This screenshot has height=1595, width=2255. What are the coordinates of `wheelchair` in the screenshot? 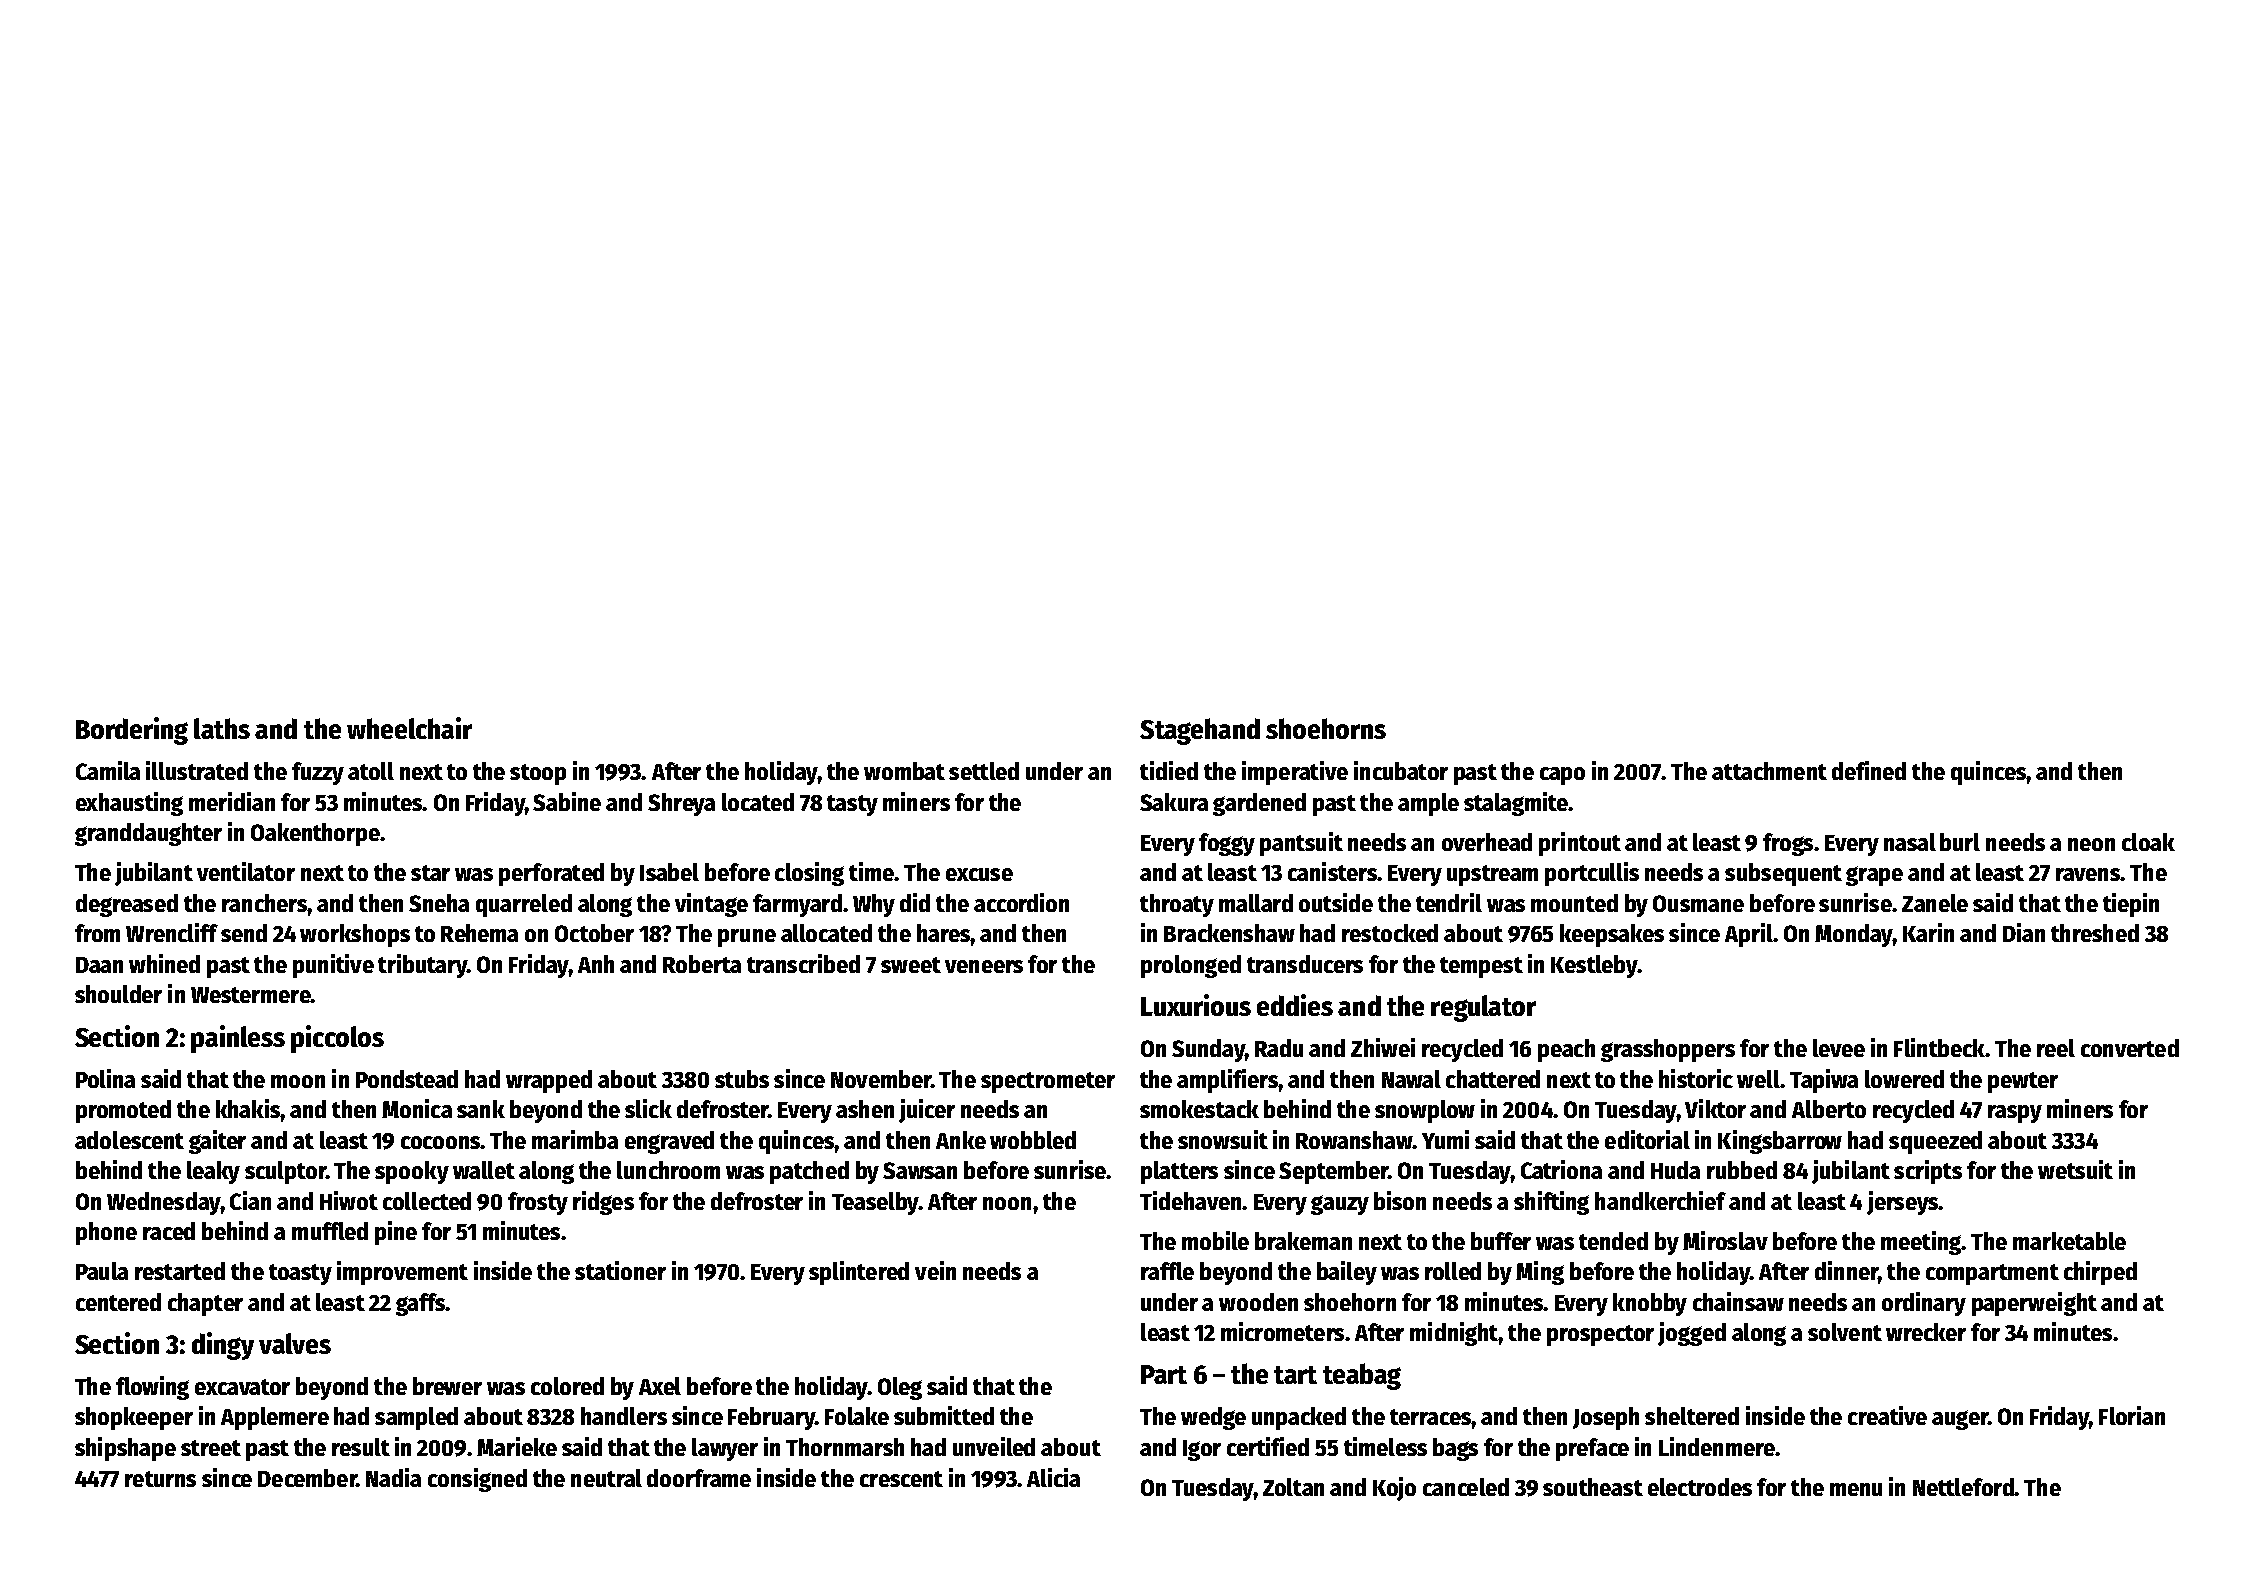 It's located at (409, 728).
